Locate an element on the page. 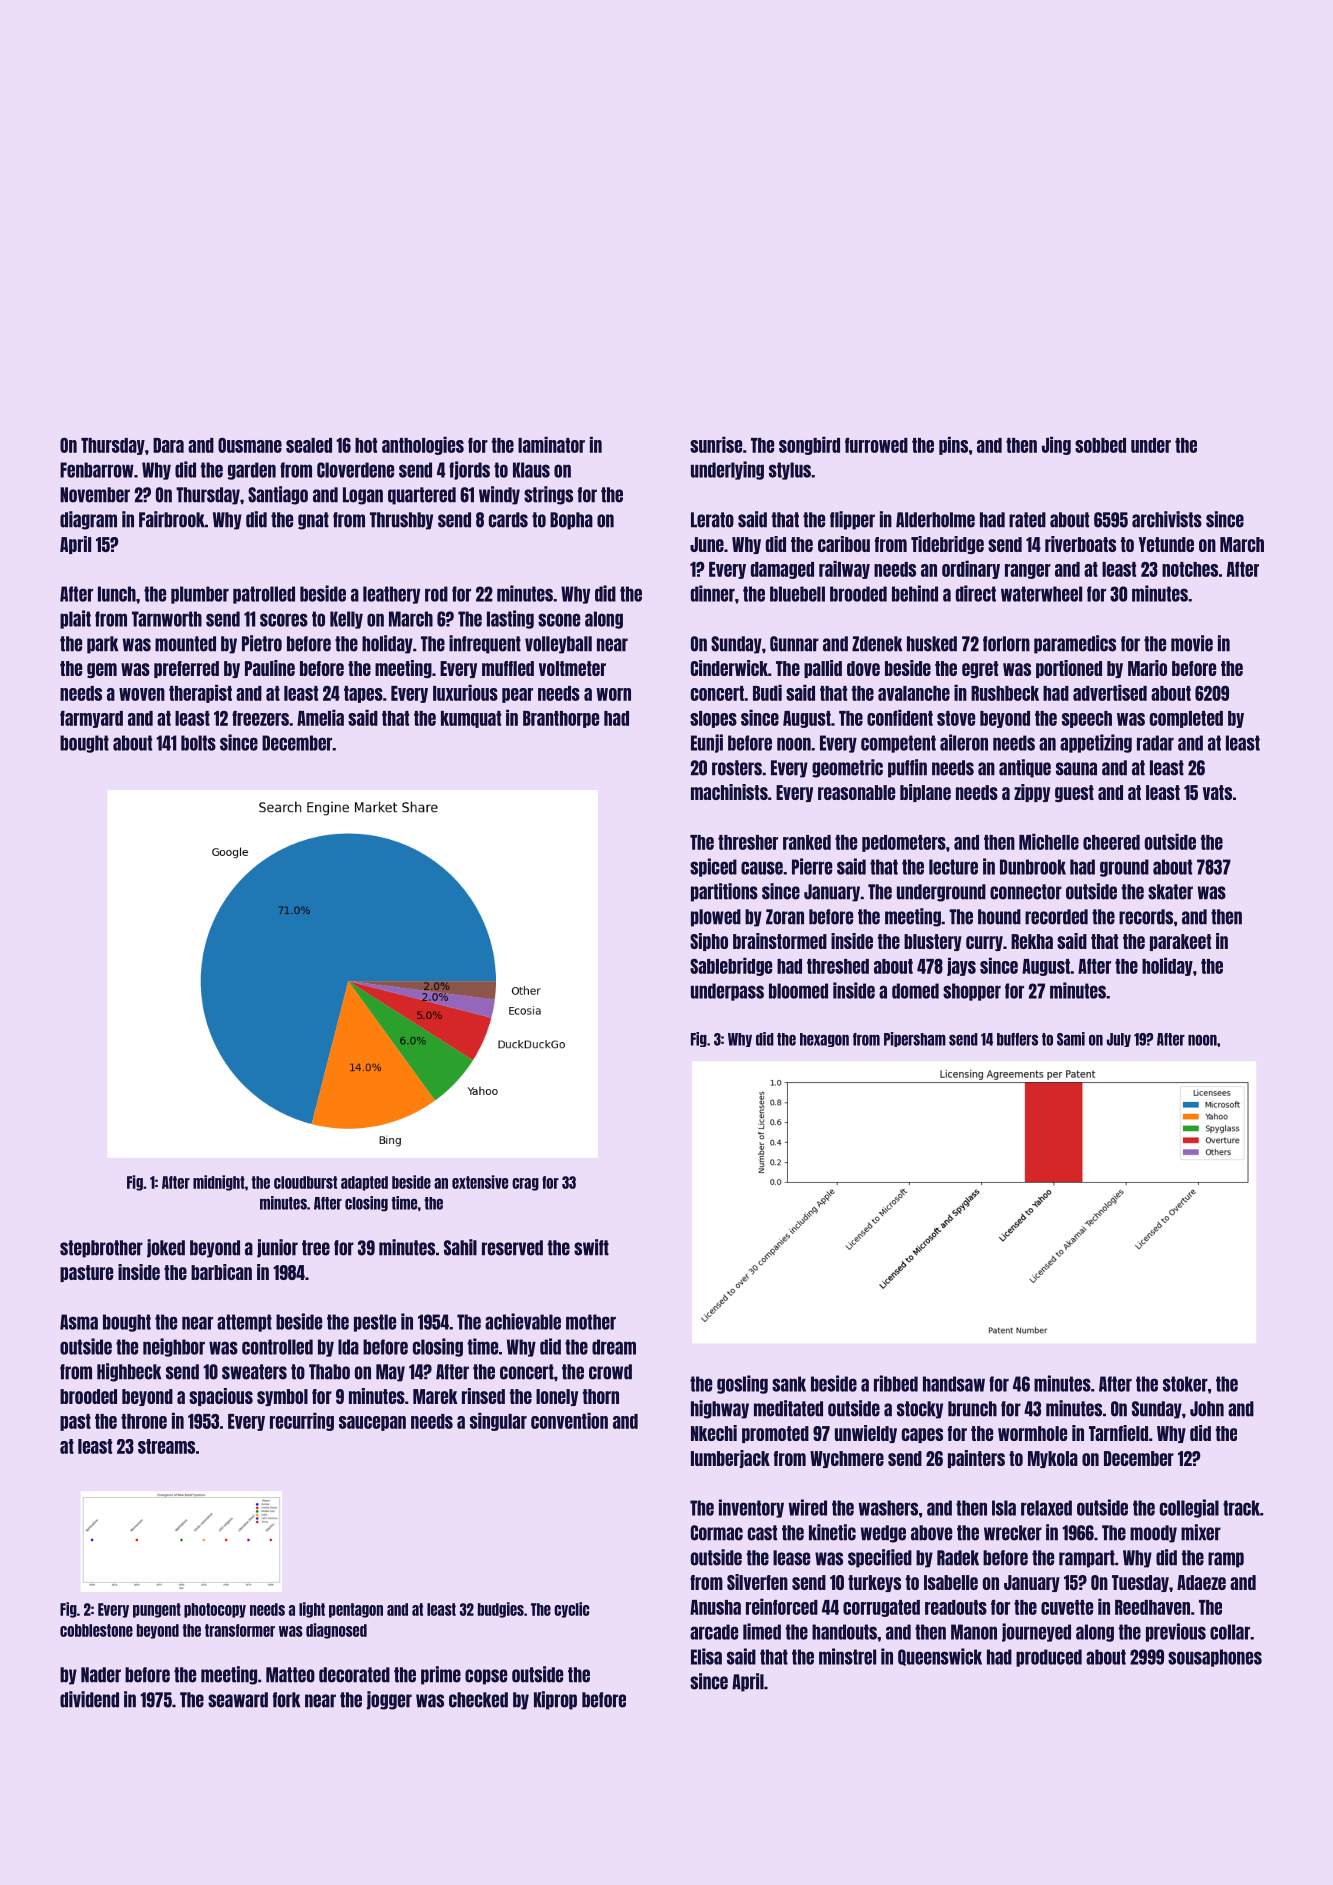 The width and height of the image is (1333, 1885). garden is located at coordinates (252, 471).
